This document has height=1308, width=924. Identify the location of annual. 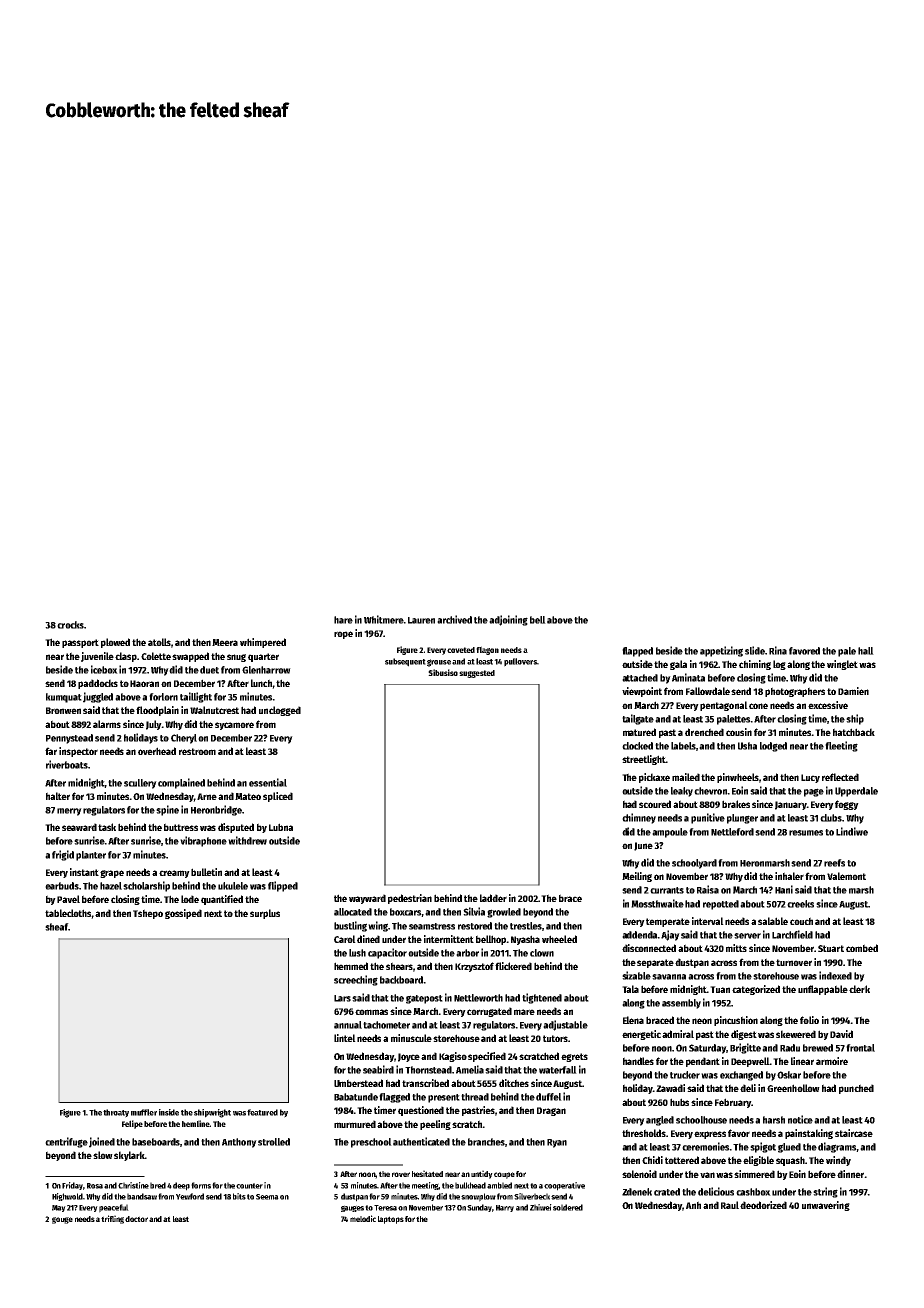
(348, 1025).
